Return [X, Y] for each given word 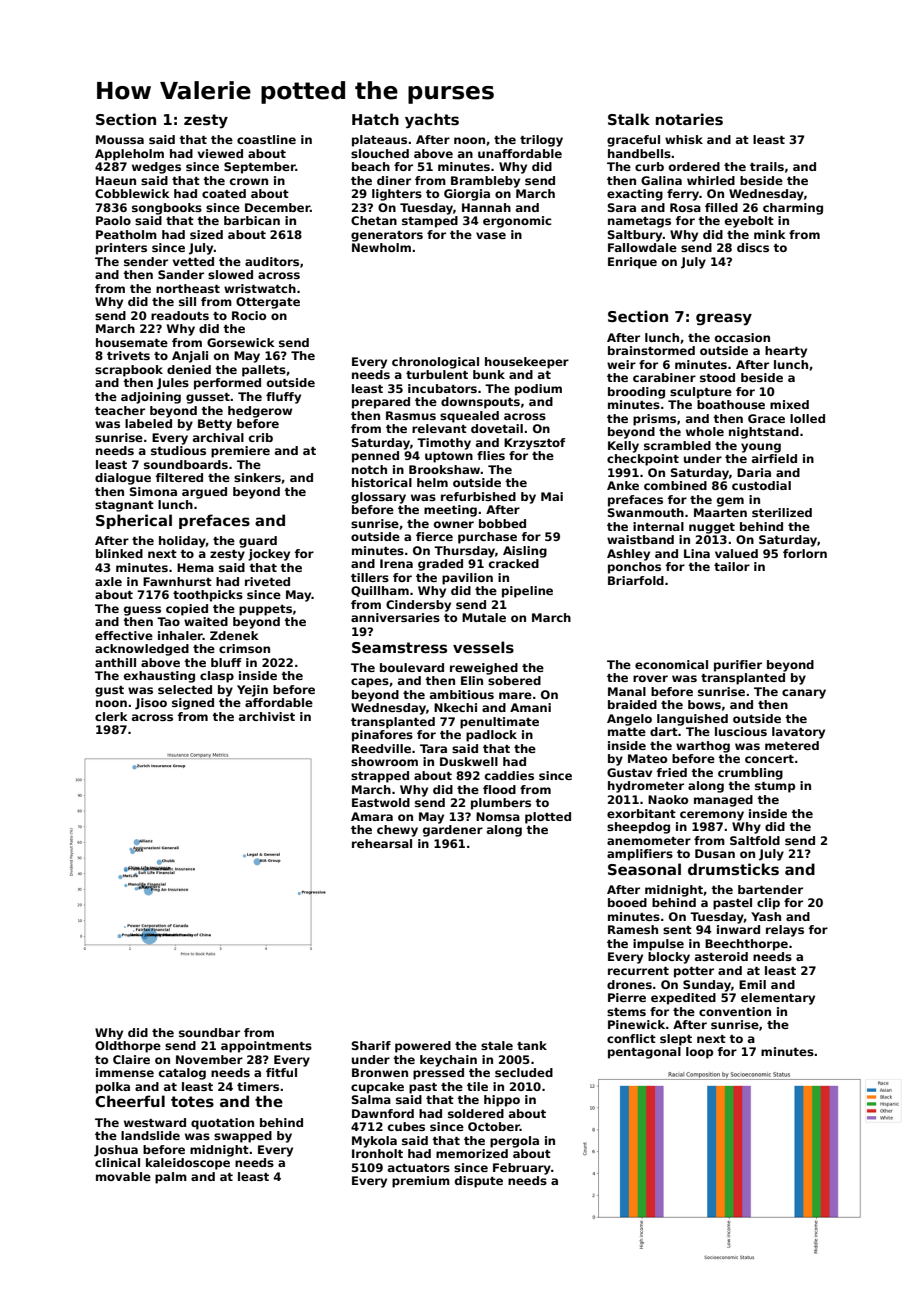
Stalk [629, 119]
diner [394, 180]
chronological [435, 363]
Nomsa [498, 816]
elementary [778, 999]
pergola [514, 1142]
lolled [807, 418]
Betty [215, 425]
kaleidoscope [188, 1164]
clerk [111, 716]
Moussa [120, 139]
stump [775, 787]
